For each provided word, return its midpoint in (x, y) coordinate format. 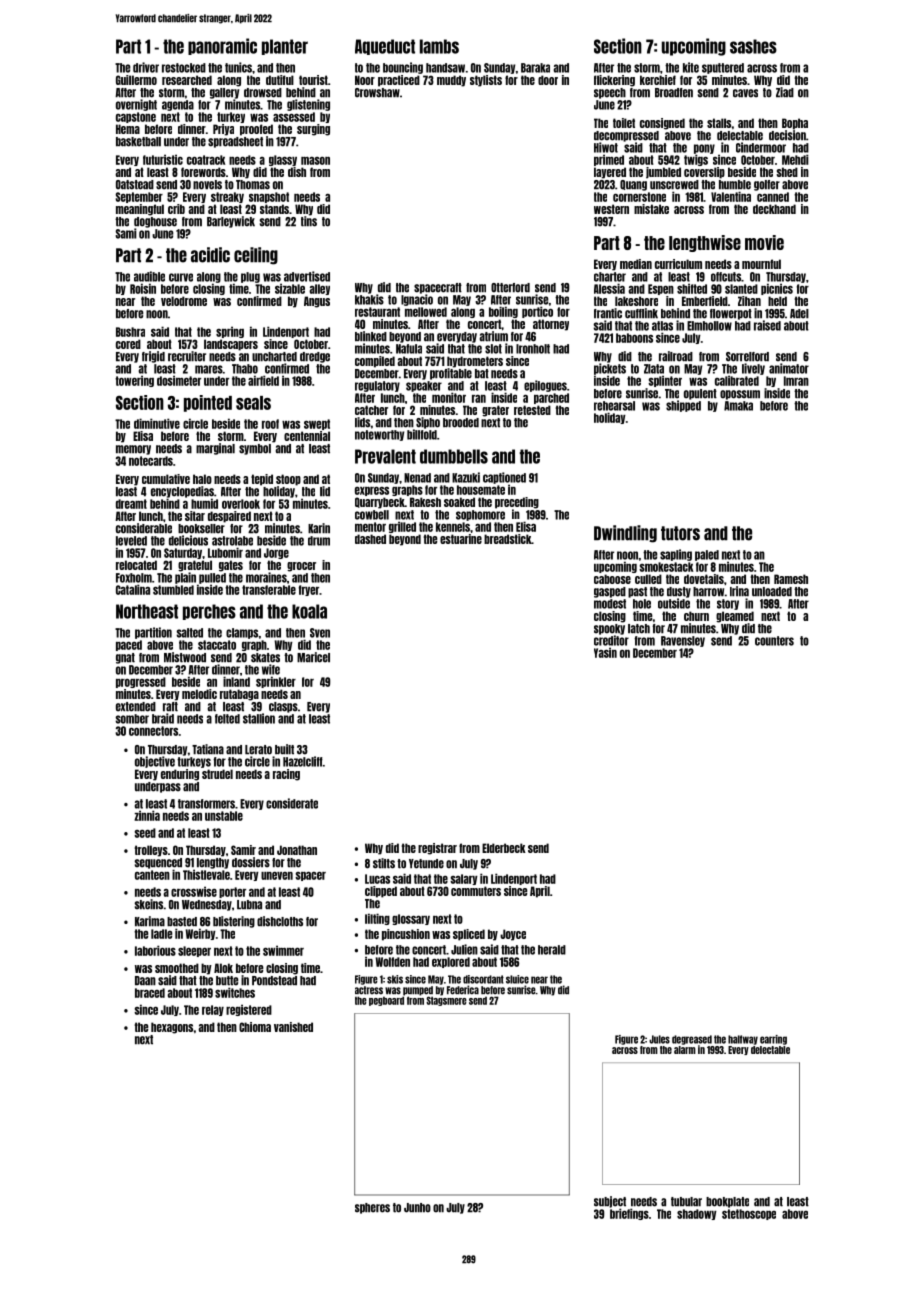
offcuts (726, 277)
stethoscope (749, 1214)
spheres (372, 1208)
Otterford (510, 288)
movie (764, 242)
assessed (294, 117)
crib (176, 209)
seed (145, 833)
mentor (370, 527)
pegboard (386, 1001)
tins (309, 221)
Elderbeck (504, 848)
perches (209, 612)
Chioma (255, 1027)
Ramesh (791, 579)
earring (773, 1040)
